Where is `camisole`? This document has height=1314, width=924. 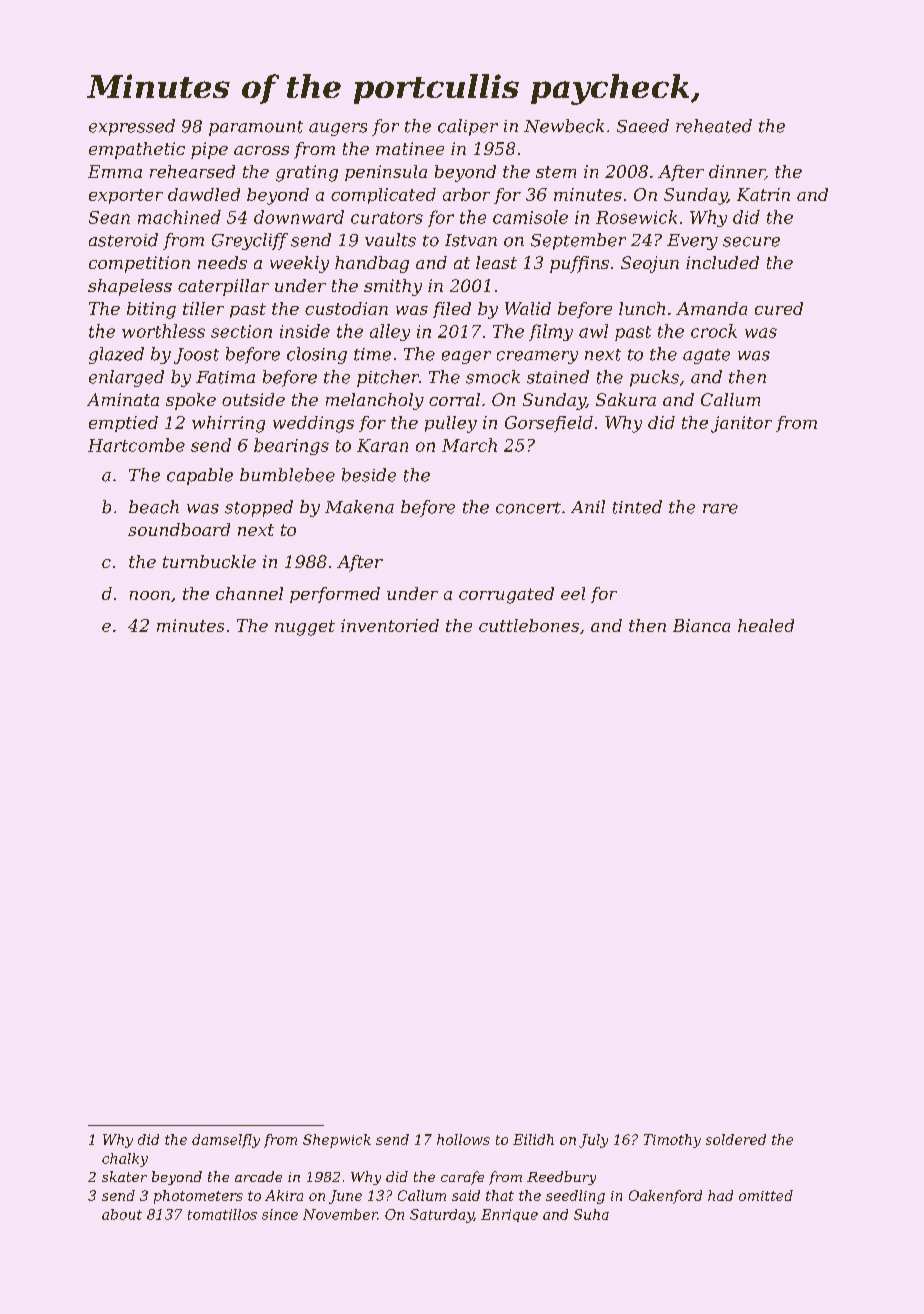
camisole is located at coordinates (530, 217).
